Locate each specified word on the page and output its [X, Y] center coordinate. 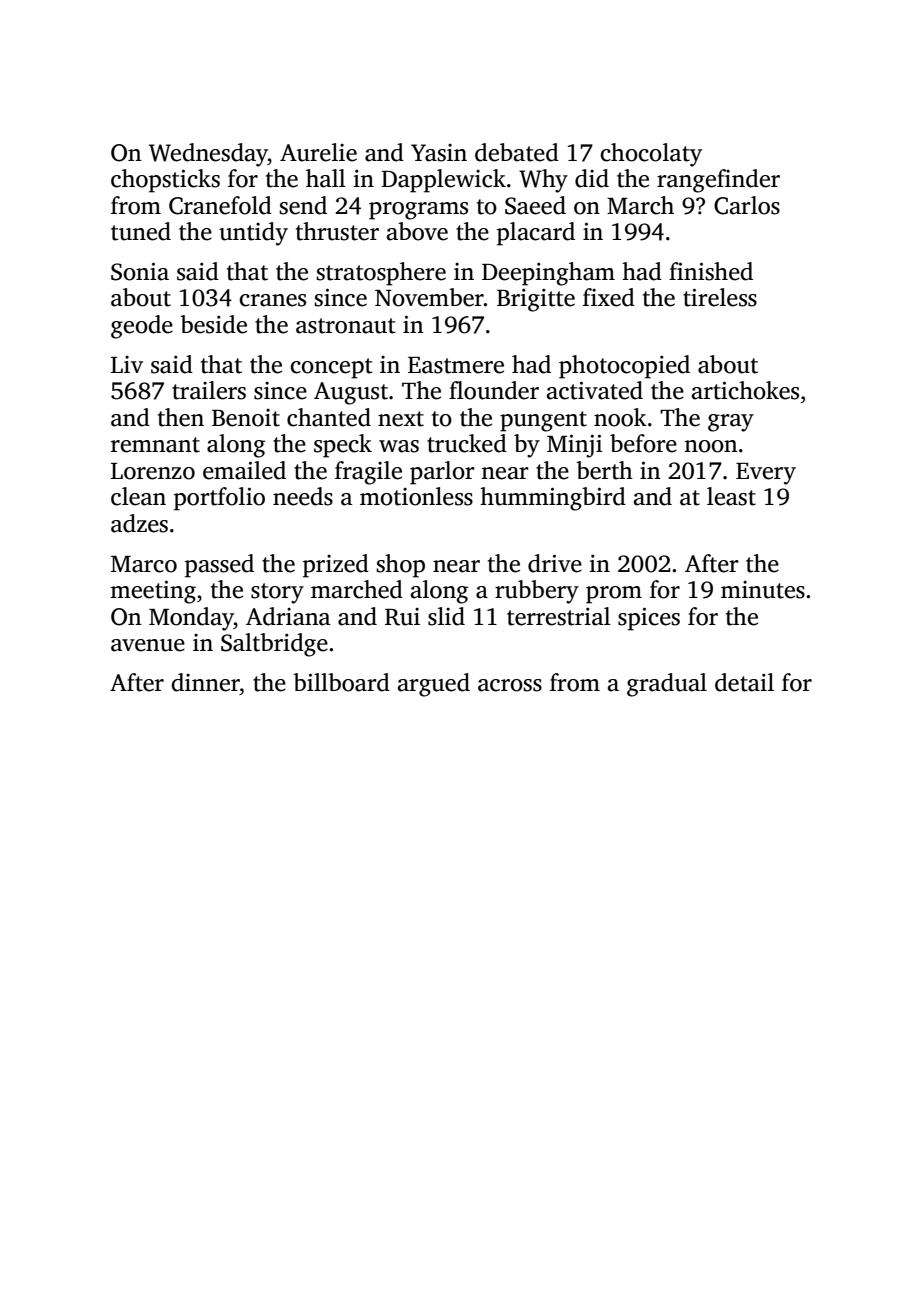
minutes [763, 590]
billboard [341, 682]
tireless [720, 297]
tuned [141, 231]
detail [744, 682]
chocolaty [651, 155]
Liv [127, 364]
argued [434, 685]
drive [555, 563]
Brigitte [536, 300]
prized [336, 566]
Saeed [535, 205]
